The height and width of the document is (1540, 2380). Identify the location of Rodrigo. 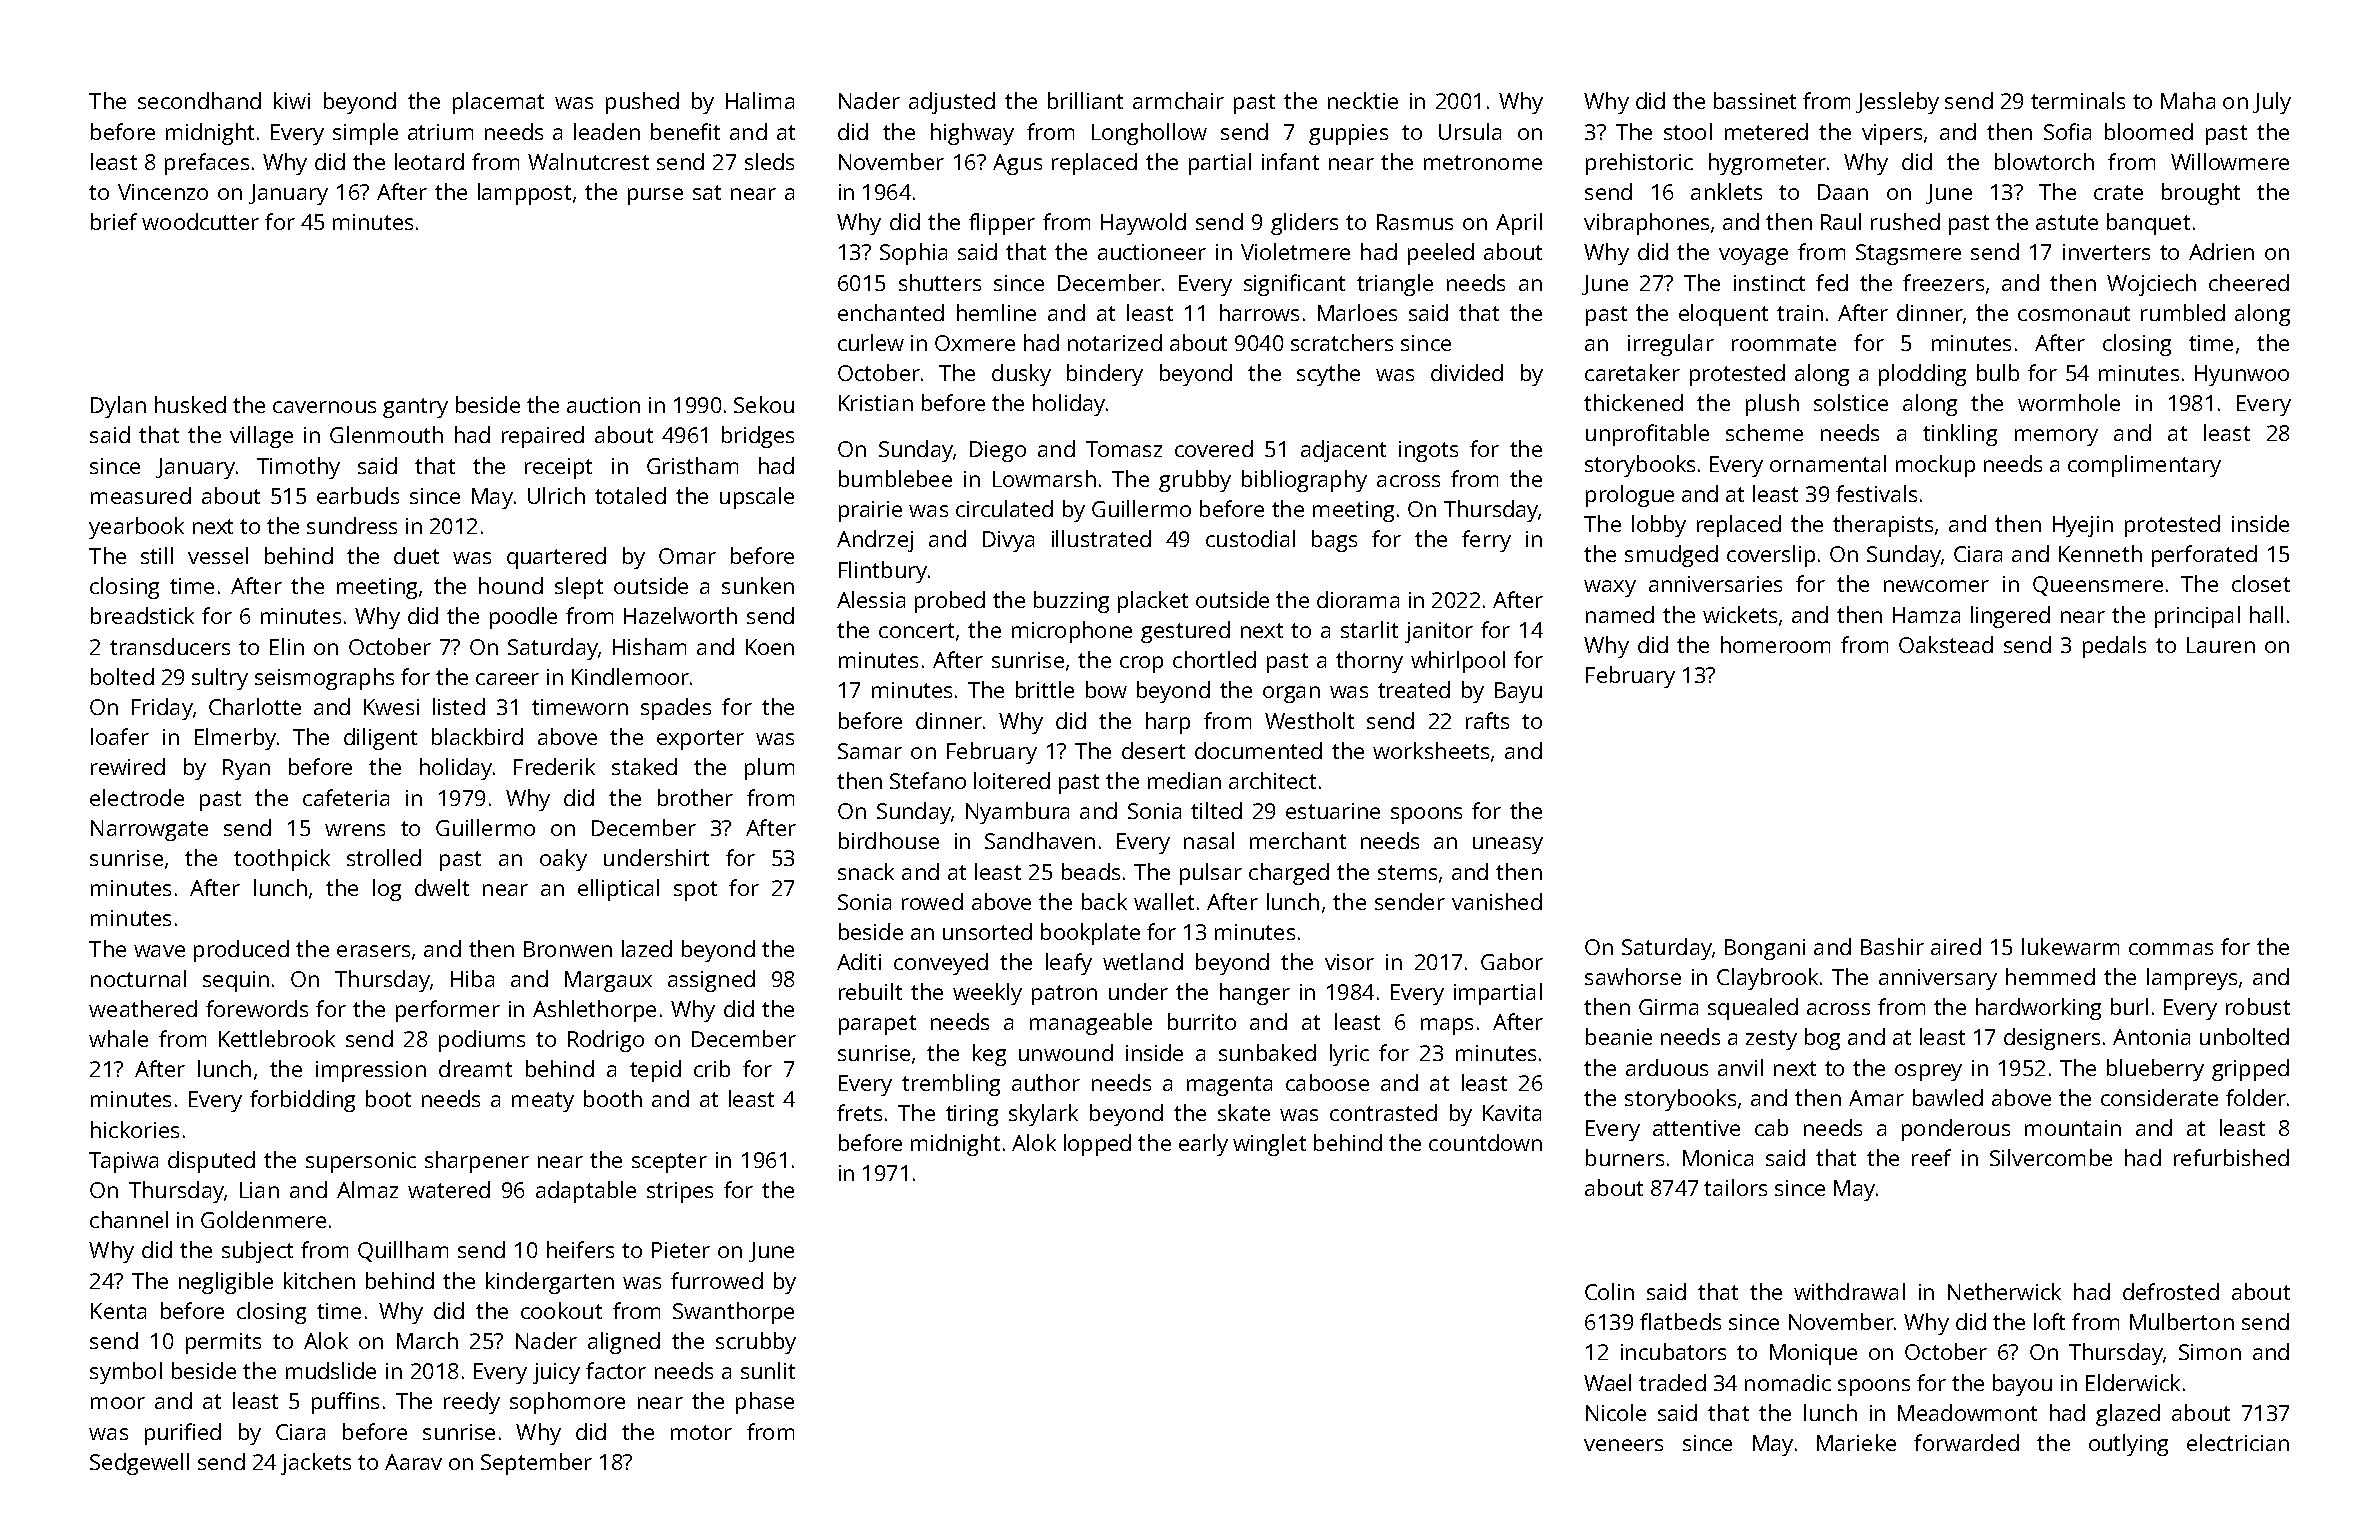
(606, 1041).
